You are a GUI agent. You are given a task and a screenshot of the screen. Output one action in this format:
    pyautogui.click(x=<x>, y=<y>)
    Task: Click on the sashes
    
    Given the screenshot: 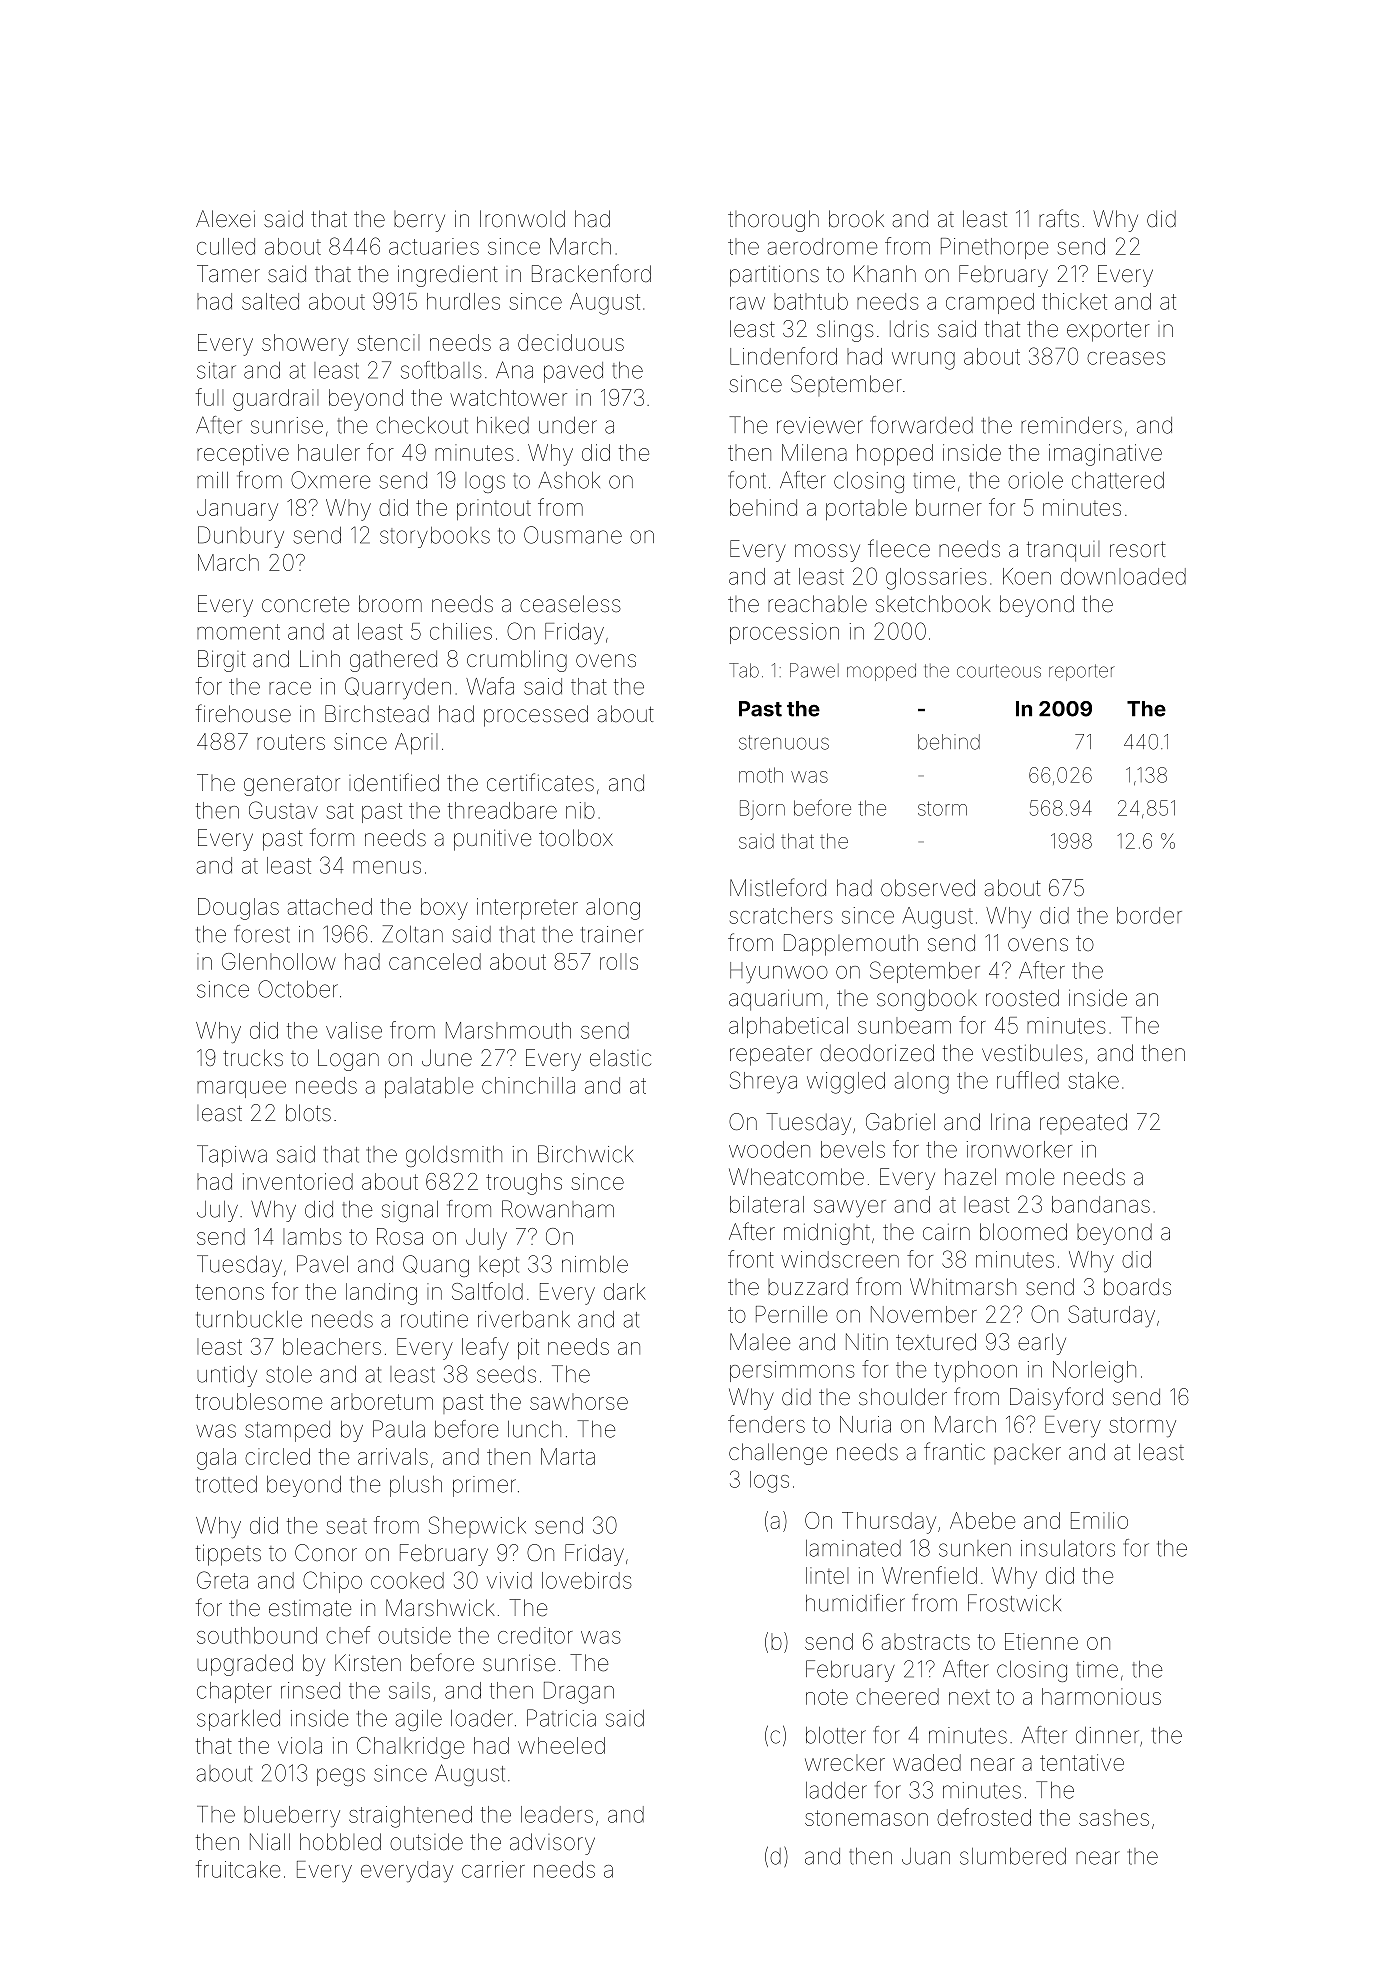 What is the action you would take?
    pyautogui.click(x=1114, y=1817)
